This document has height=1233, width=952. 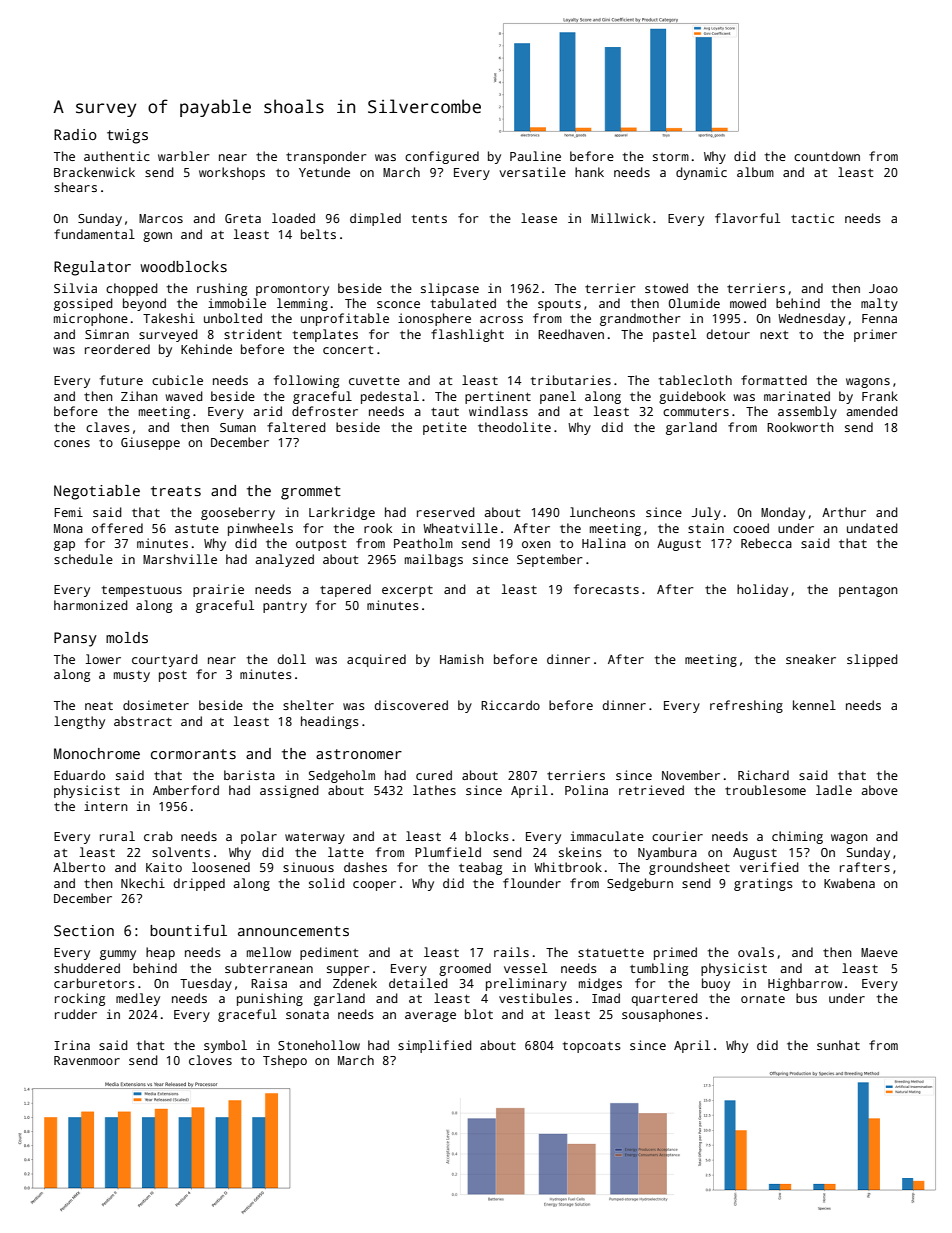 I want to click on hank, so click(x=589, y=172).
